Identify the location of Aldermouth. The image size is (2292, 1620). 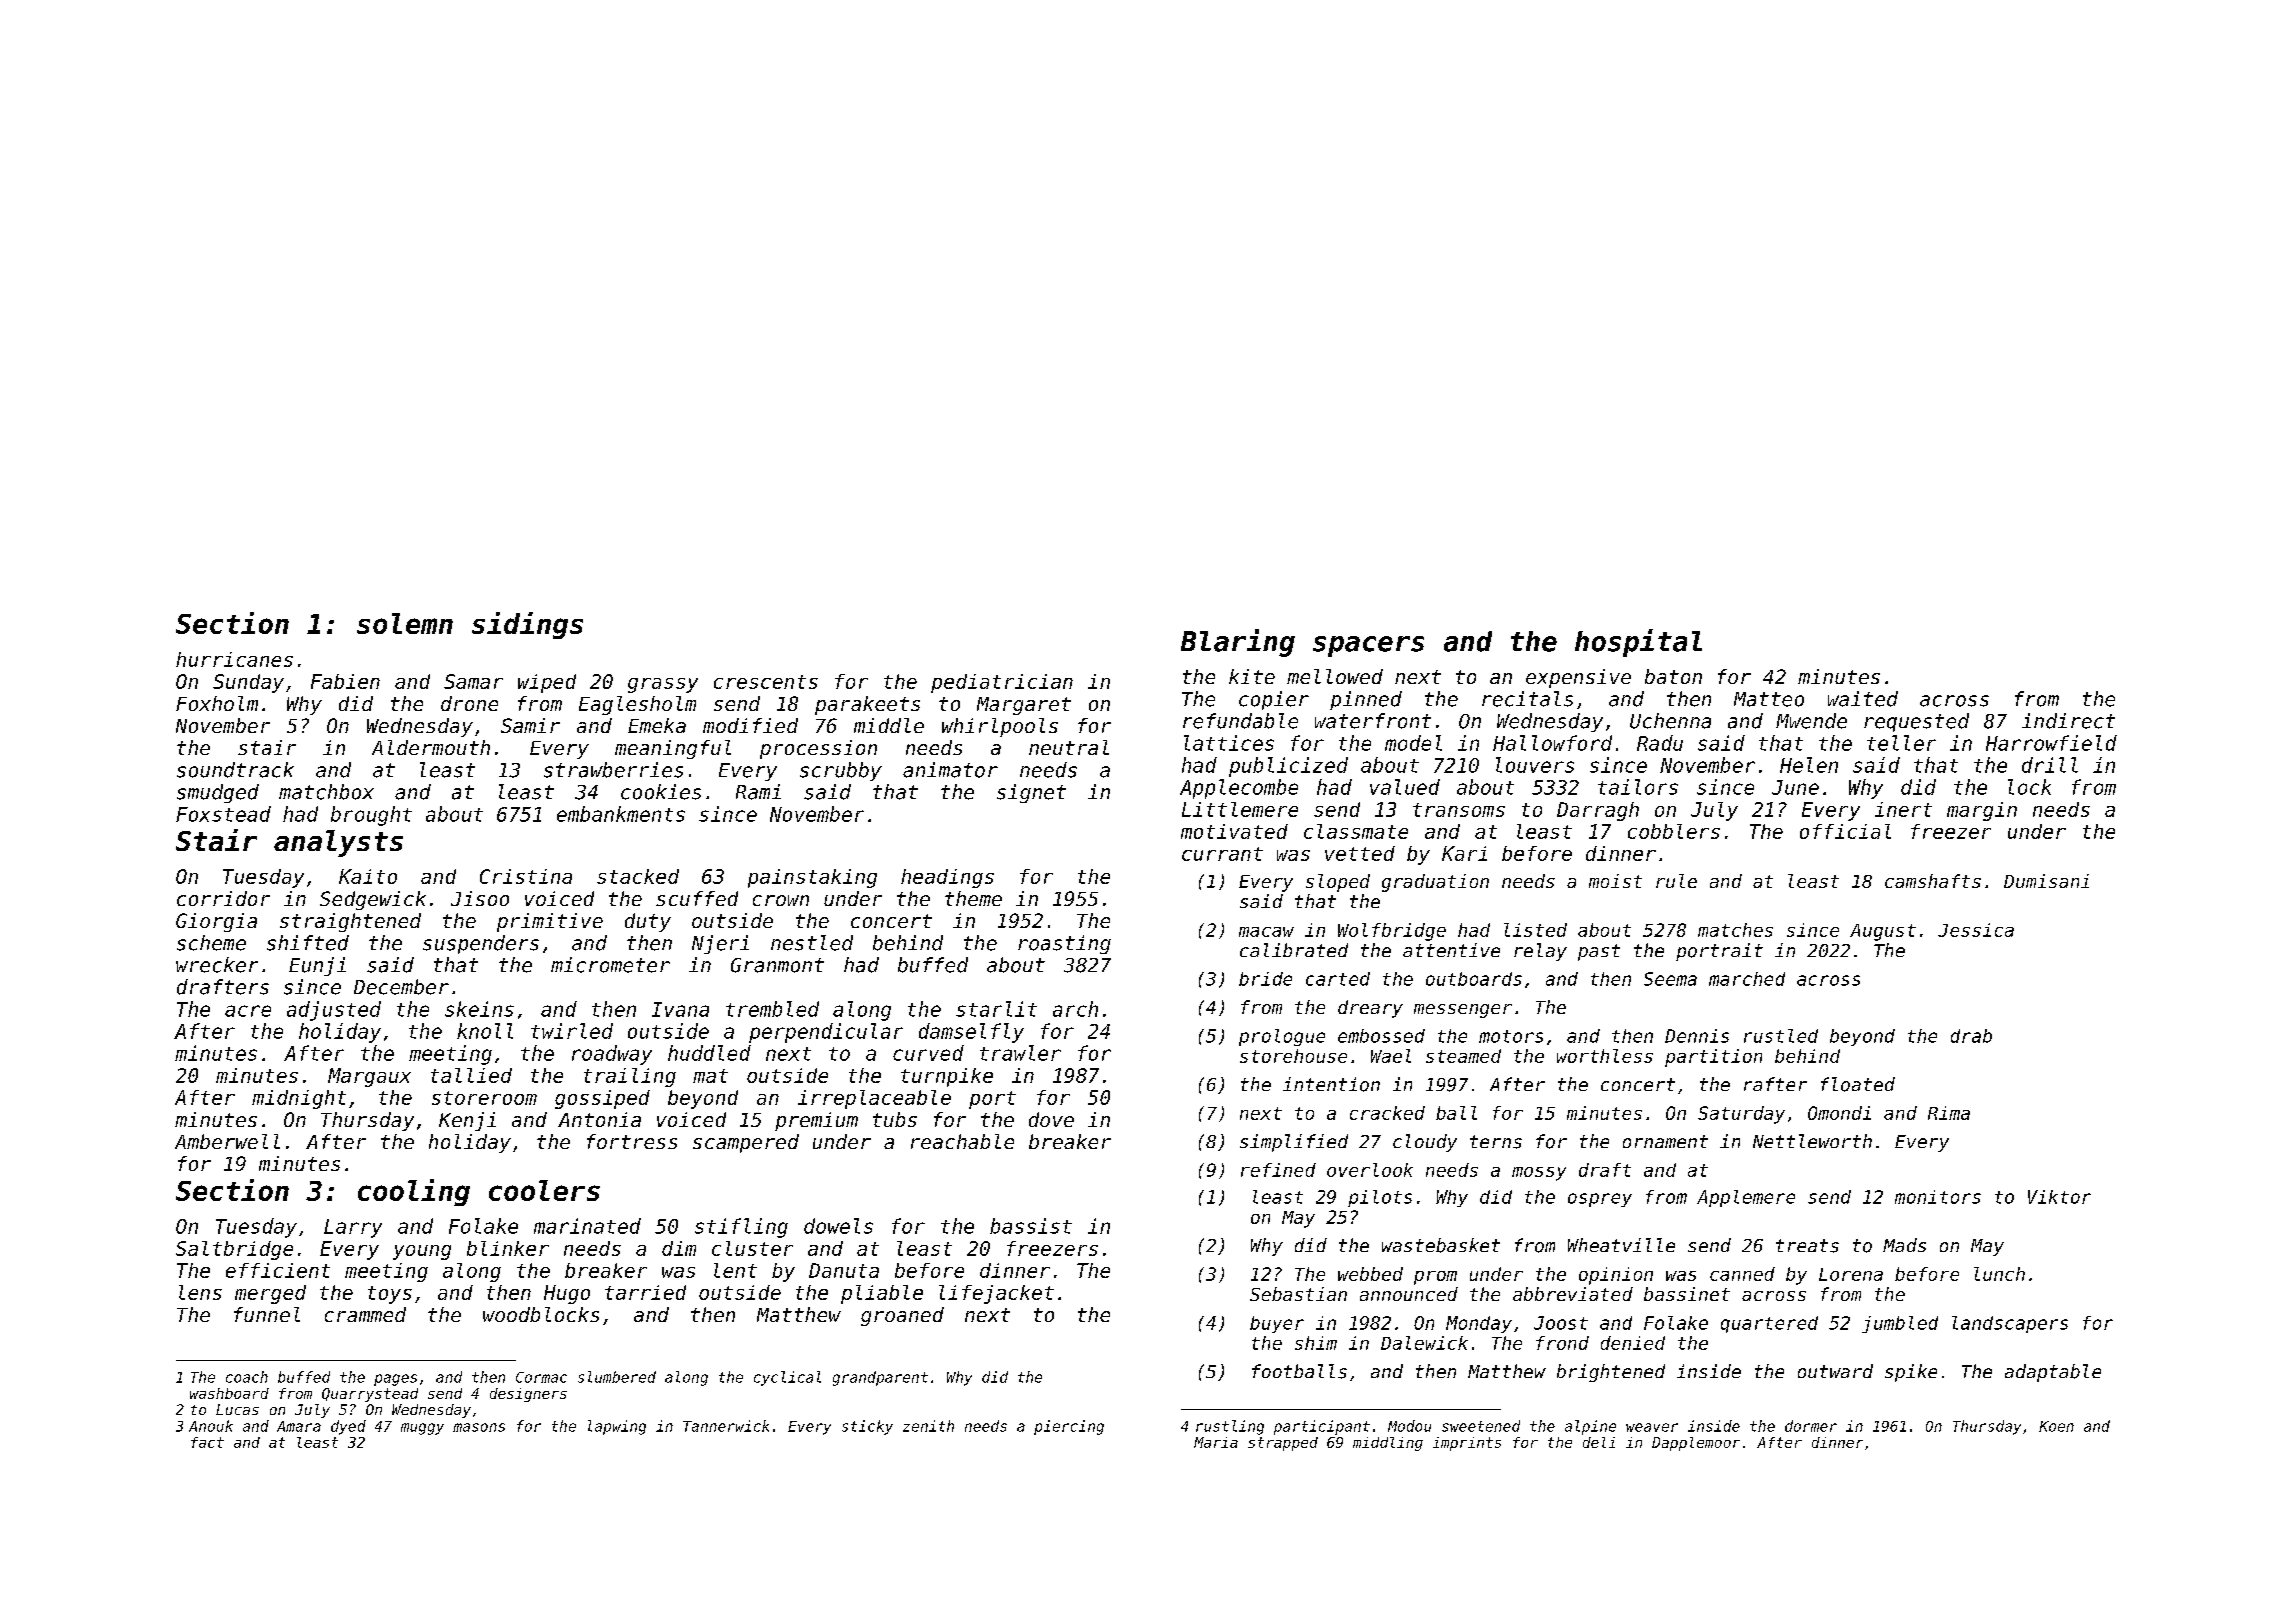
(431, 747).
